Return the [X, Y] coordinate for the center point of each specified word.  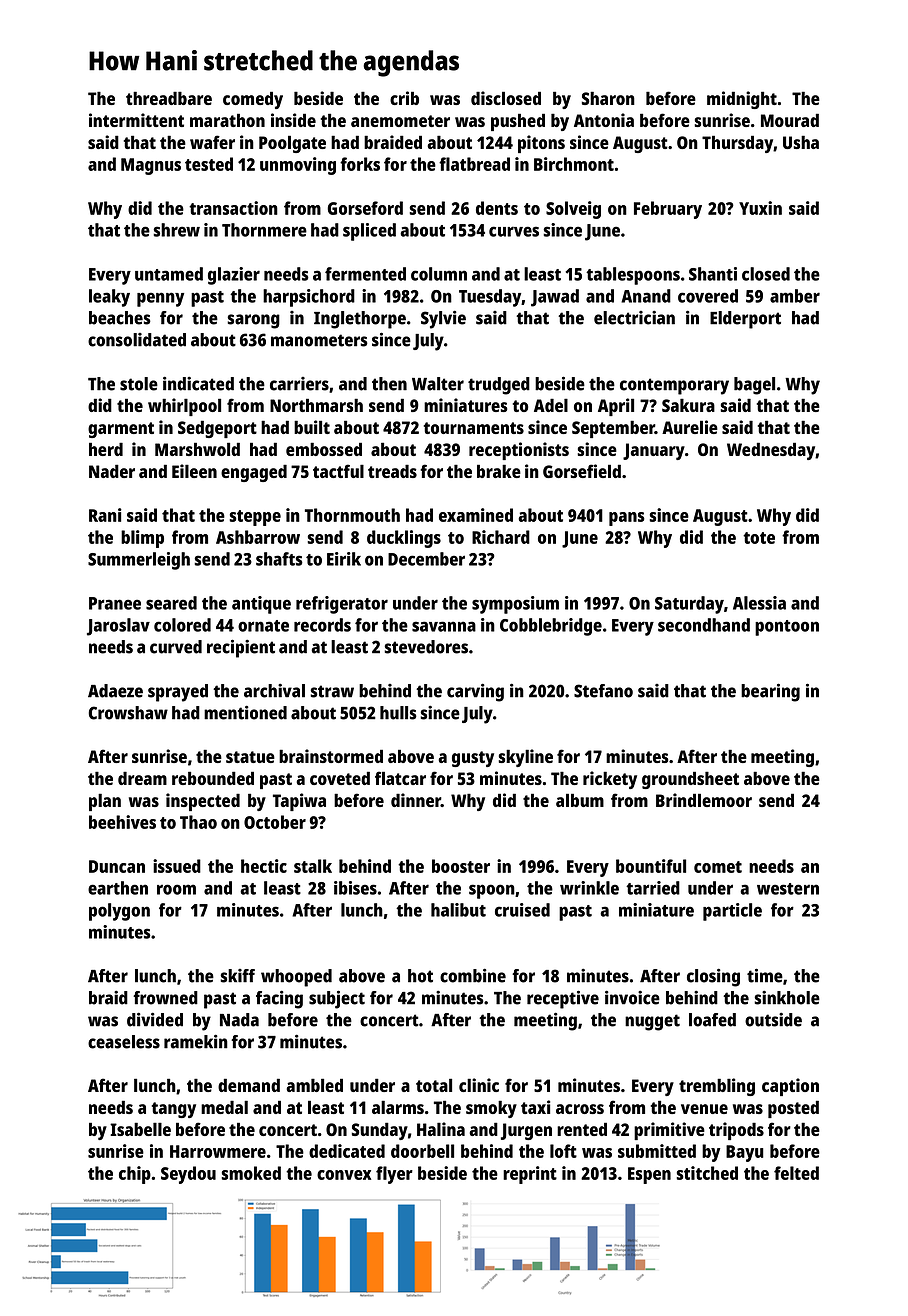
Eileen [194, 471]
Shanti [713, 274]
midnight [742, 100]
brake [499, 471]
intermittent [136, 120]
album [580, 800]
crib [404, 98]
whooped [296, 978]
